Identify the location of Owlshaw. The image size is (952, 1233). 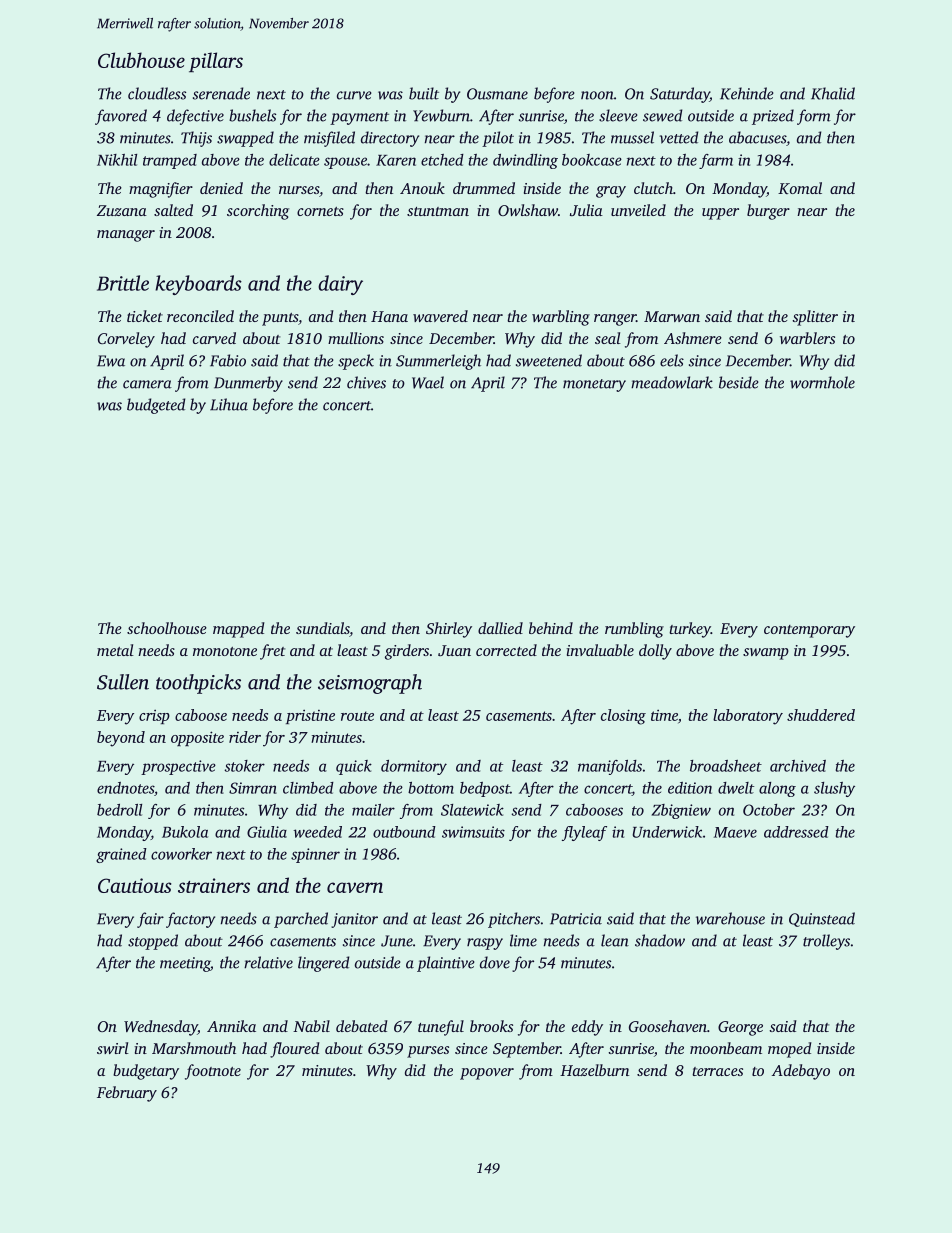
(528, 210).
